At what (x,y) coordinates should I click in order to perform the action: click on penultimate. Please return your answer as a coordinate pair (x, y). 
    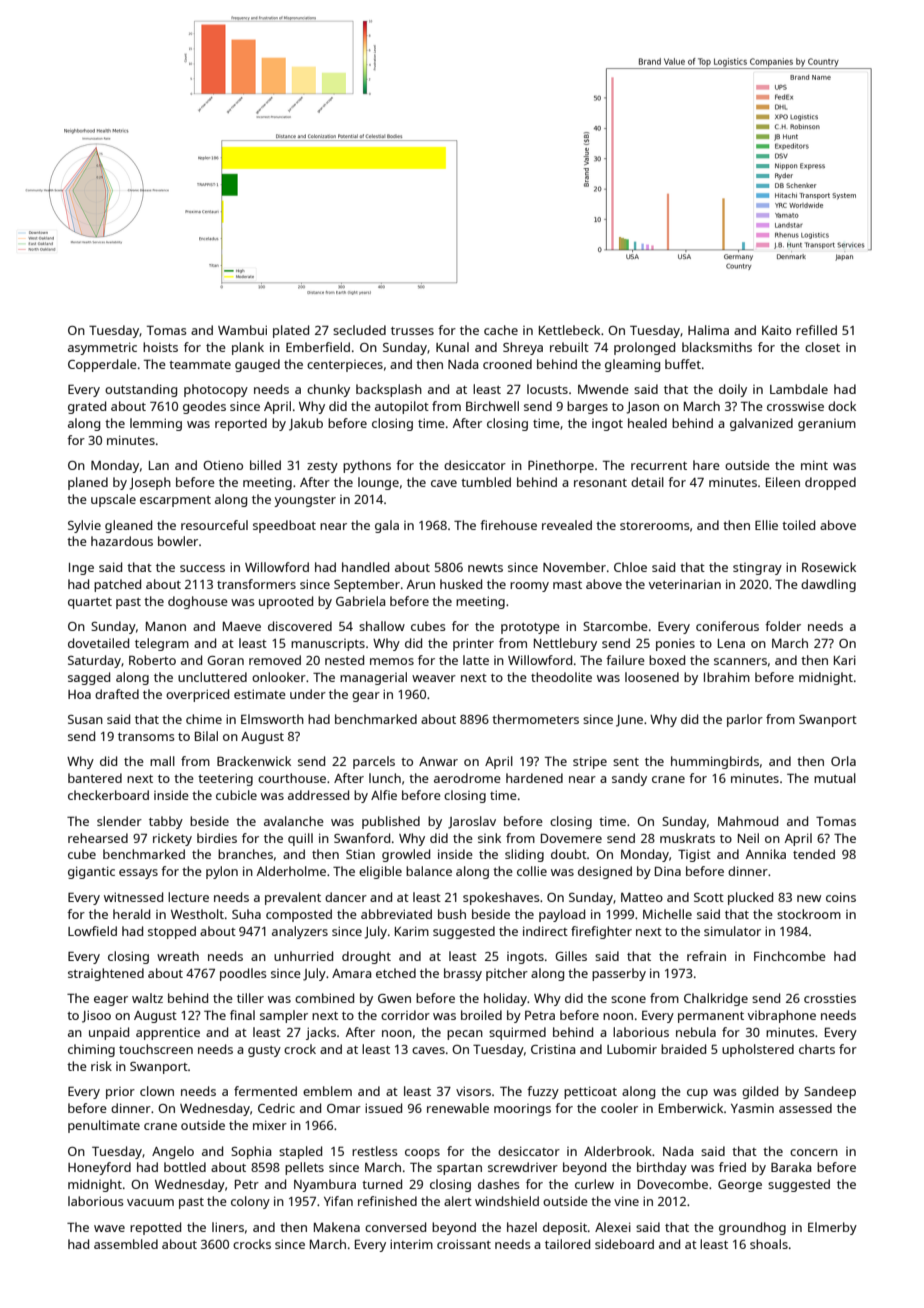
    Looking at the image, I should click on (104, 1126).
